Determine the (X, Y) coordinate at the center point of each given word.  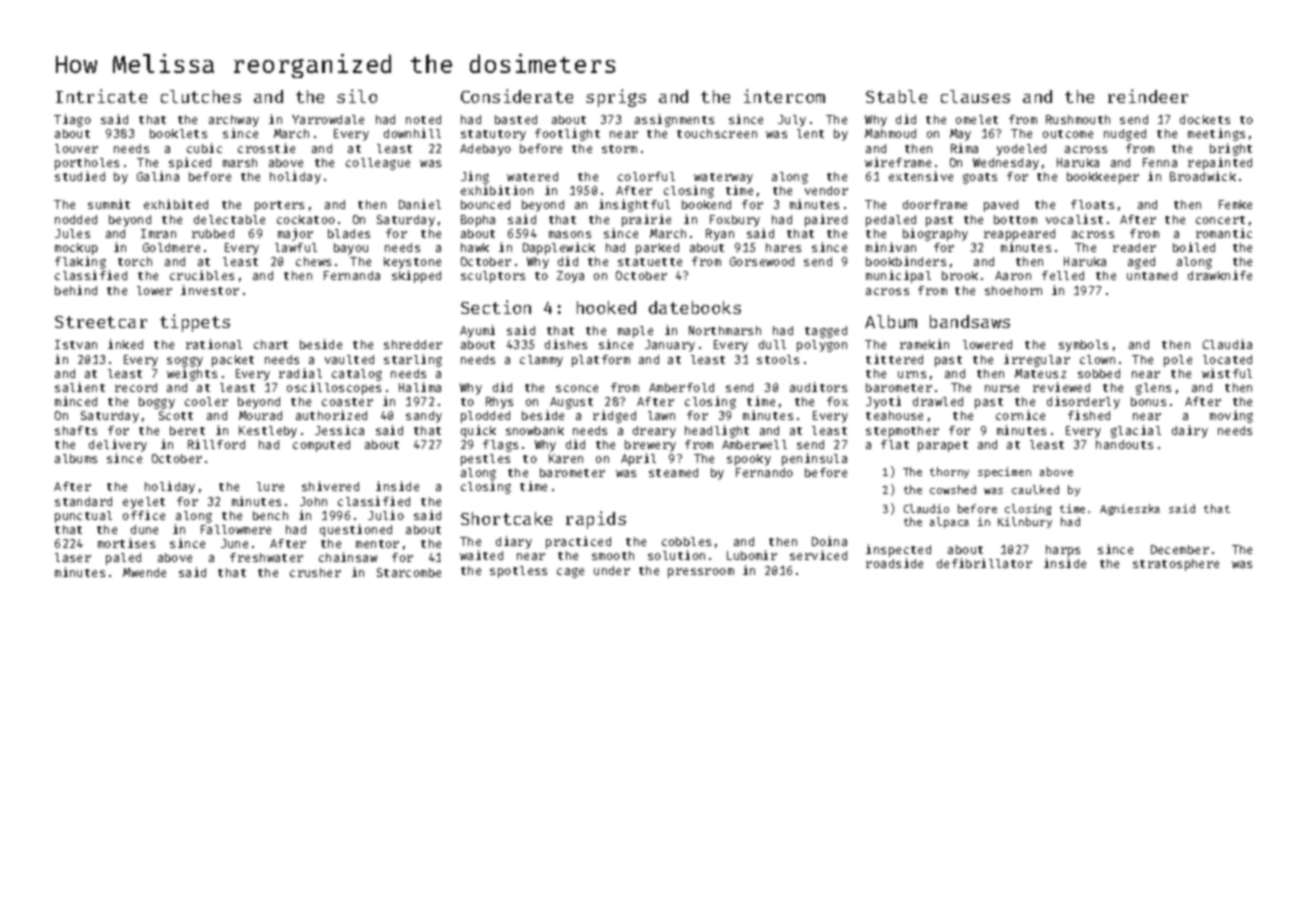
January (670, 346)
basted (516, 119)
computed (321, 446)
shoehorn (1013, 290)
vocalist (1074, 219)
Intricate (101, 96)
